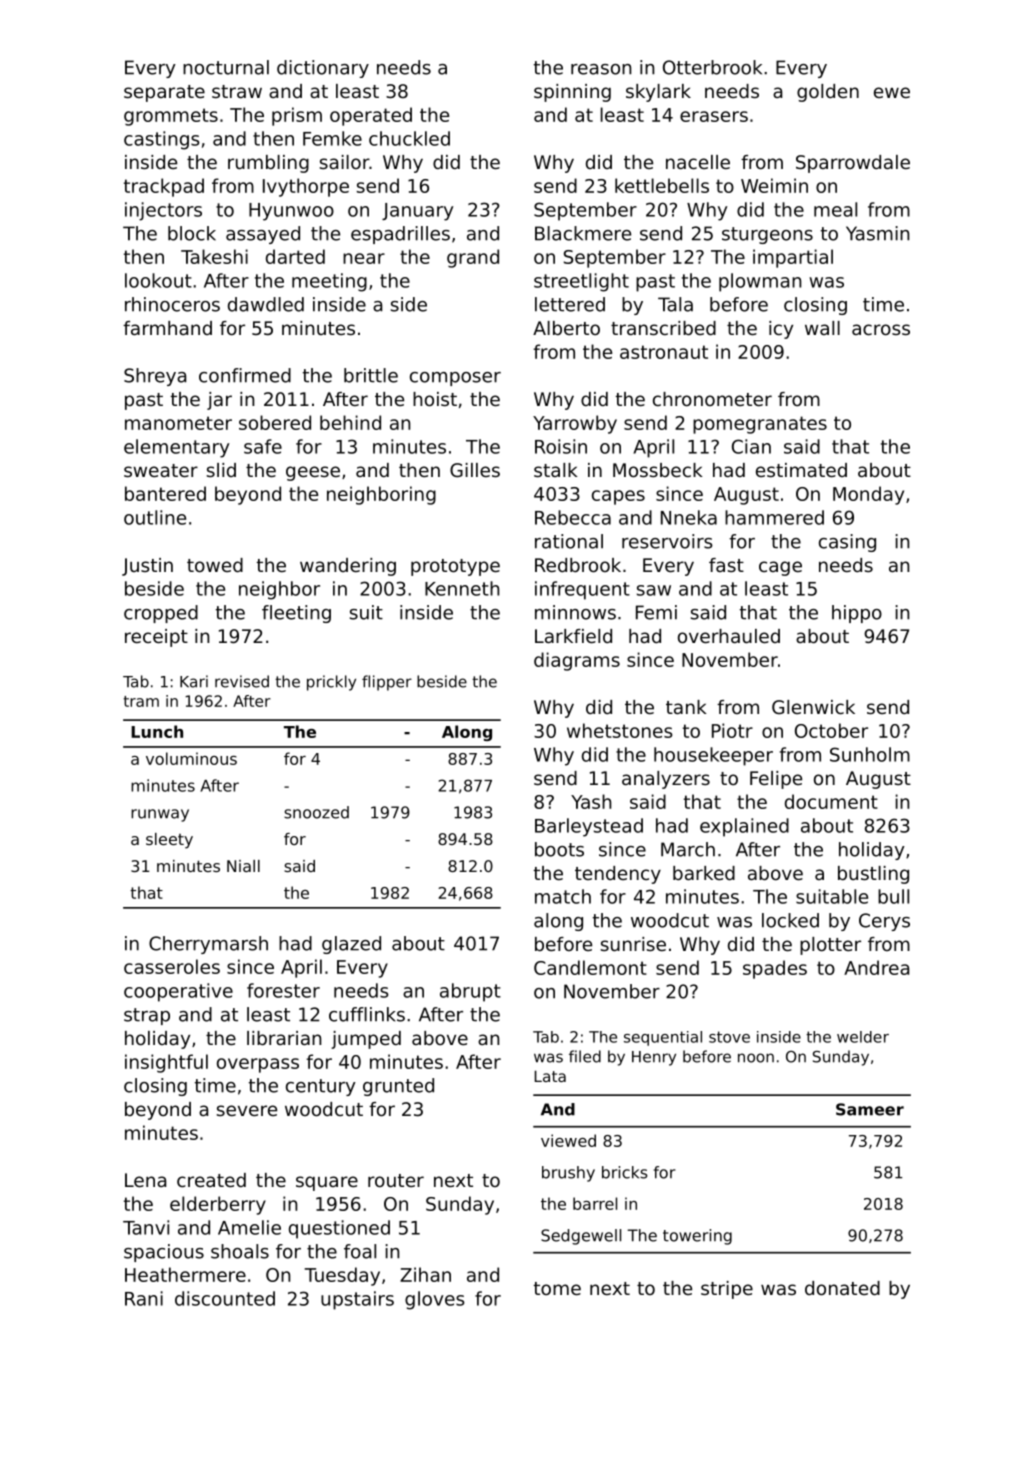 The width and height of the image is (1034, 1469). Describe the element at coordinates (323, 69) in the image. I see `dictionary` at that location.
